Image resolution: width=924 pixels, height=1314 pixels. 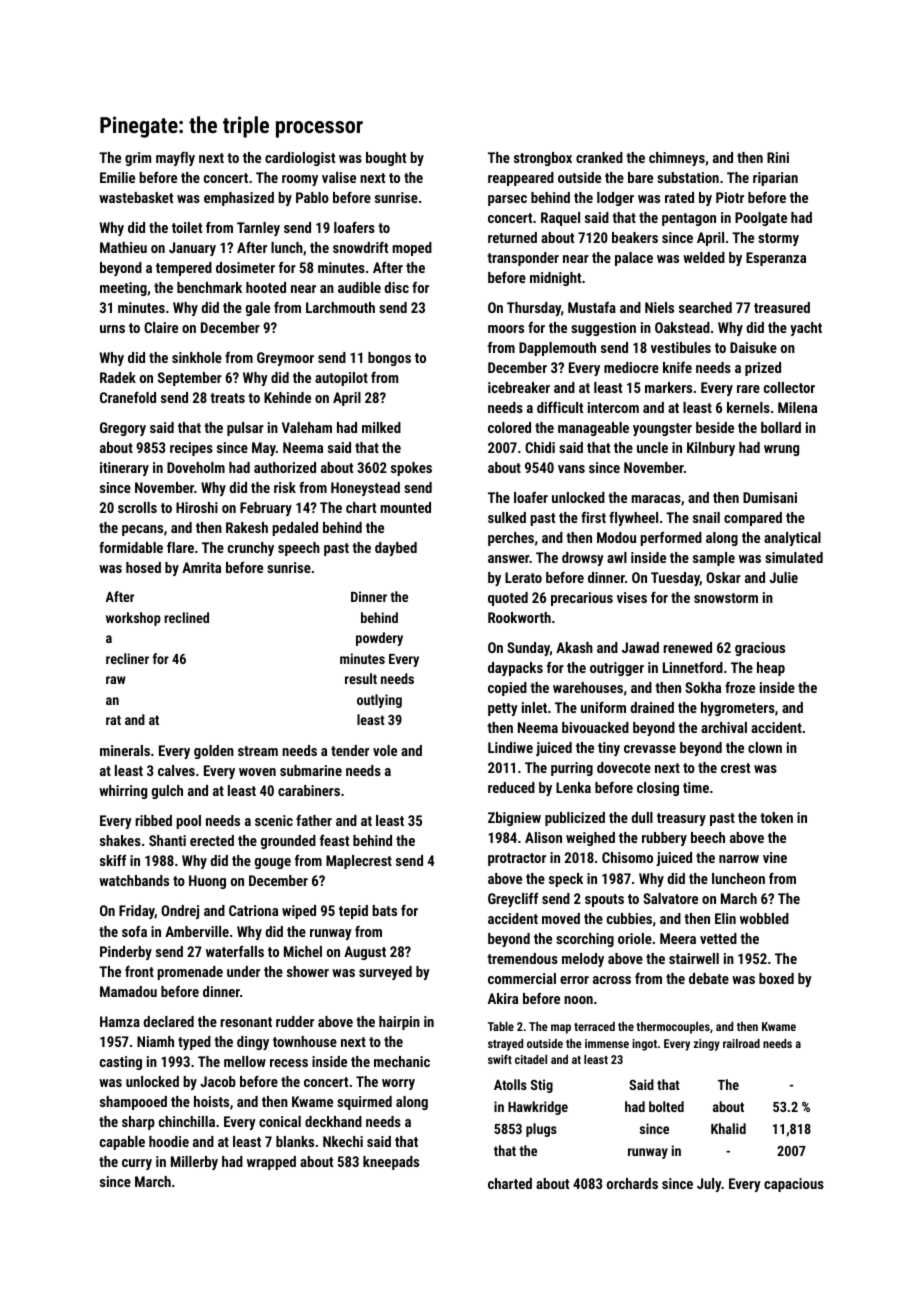 I want to click on moped, so click(x=412, y=249).
